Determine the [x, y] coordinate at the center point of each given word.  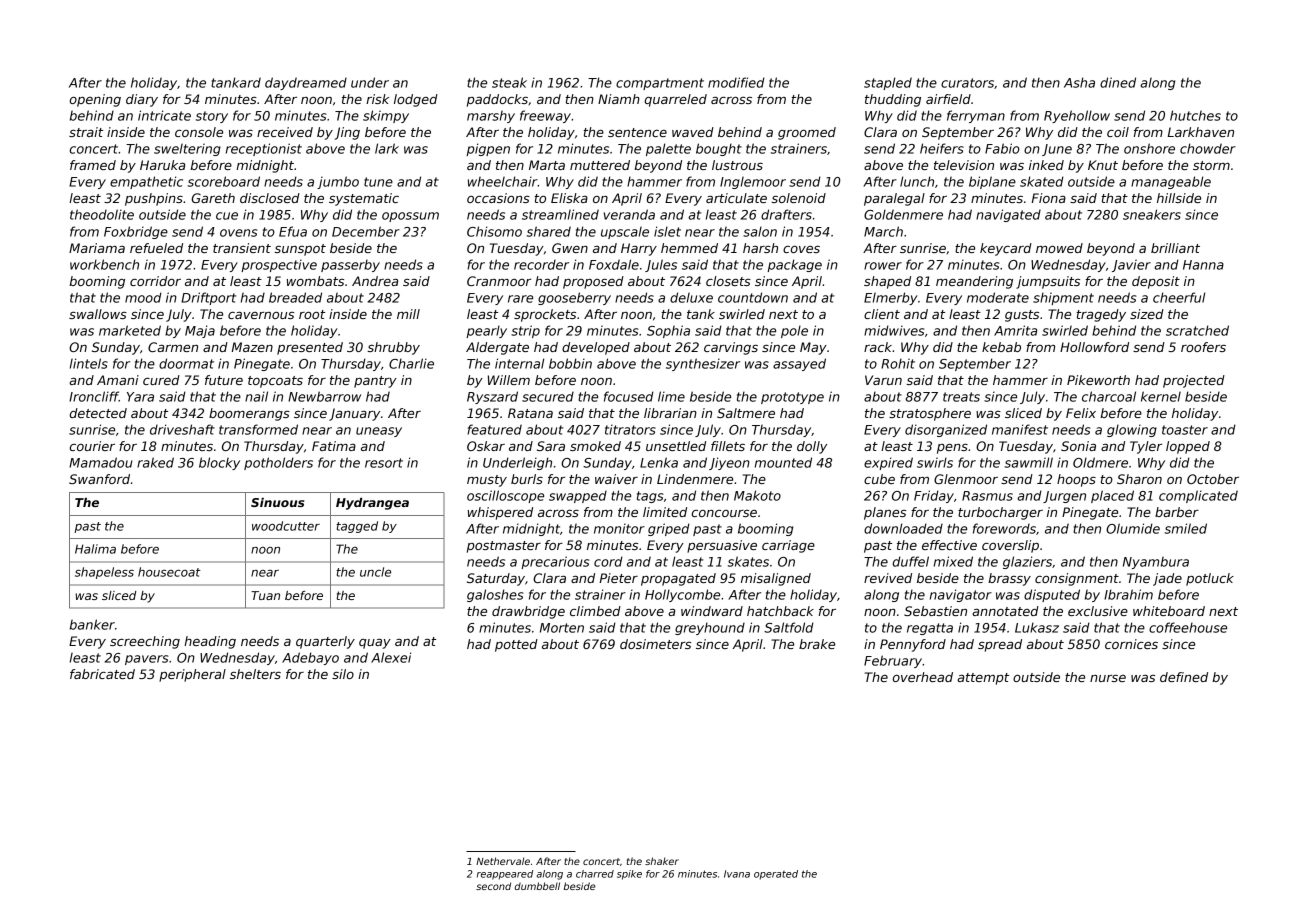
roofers [1203, 347]
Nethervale [503, 861]
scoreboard [224, 181]
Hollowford [1094, 347]
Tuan [265, 595]
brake [817, 644]
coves [801, 249]
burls [527, 479]
